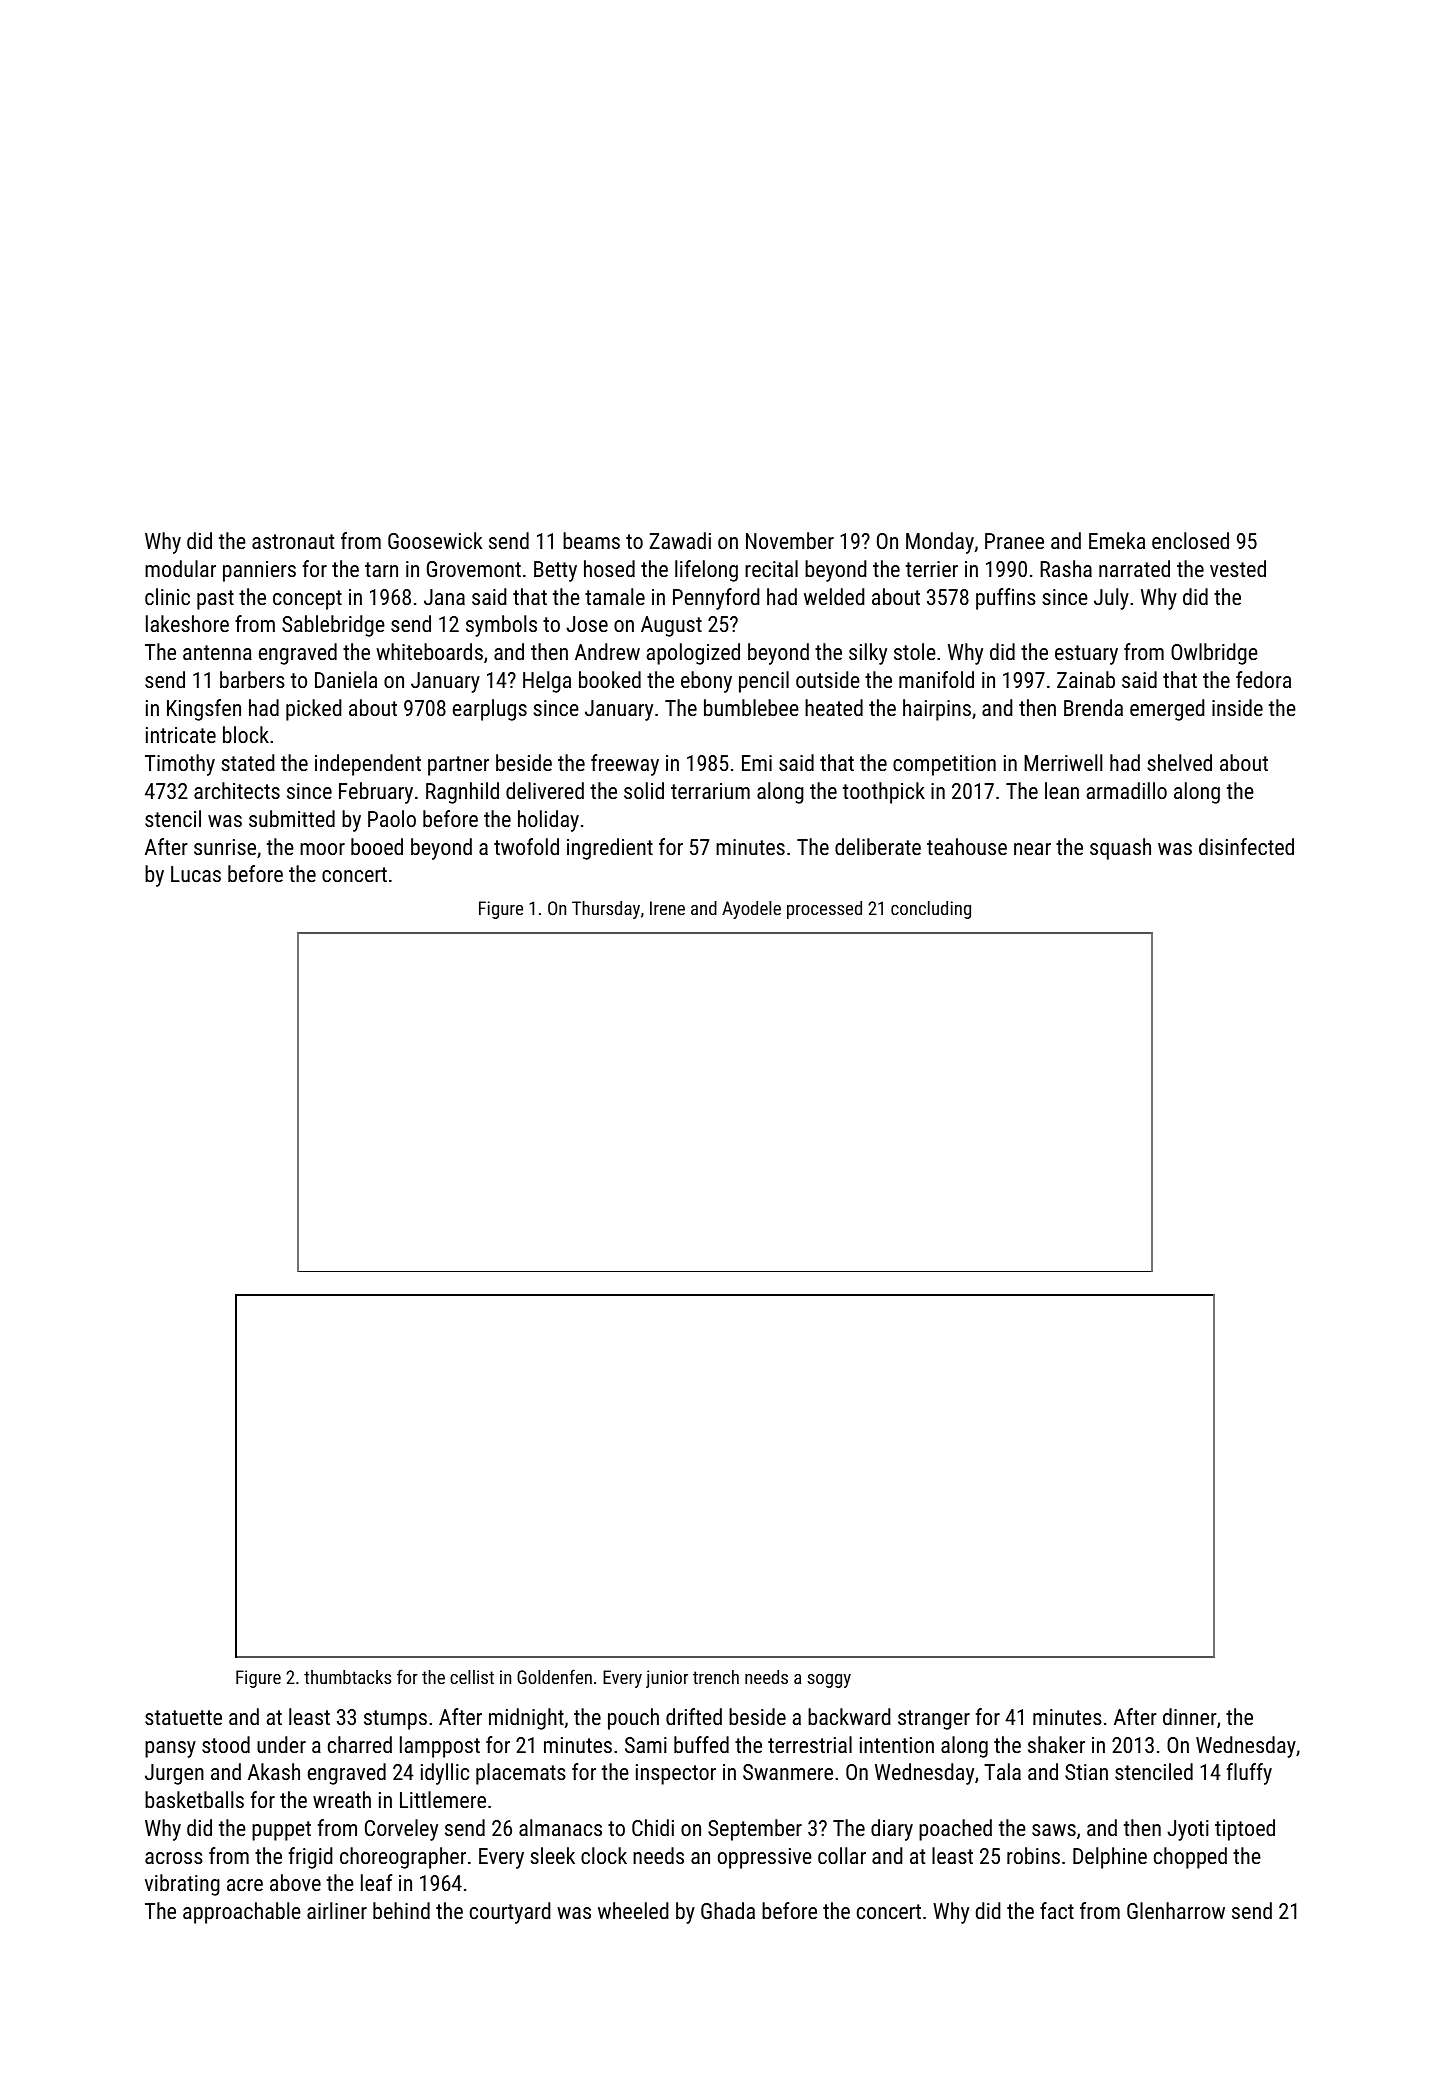  I want to click on dinner, so click(1190, 1716).
